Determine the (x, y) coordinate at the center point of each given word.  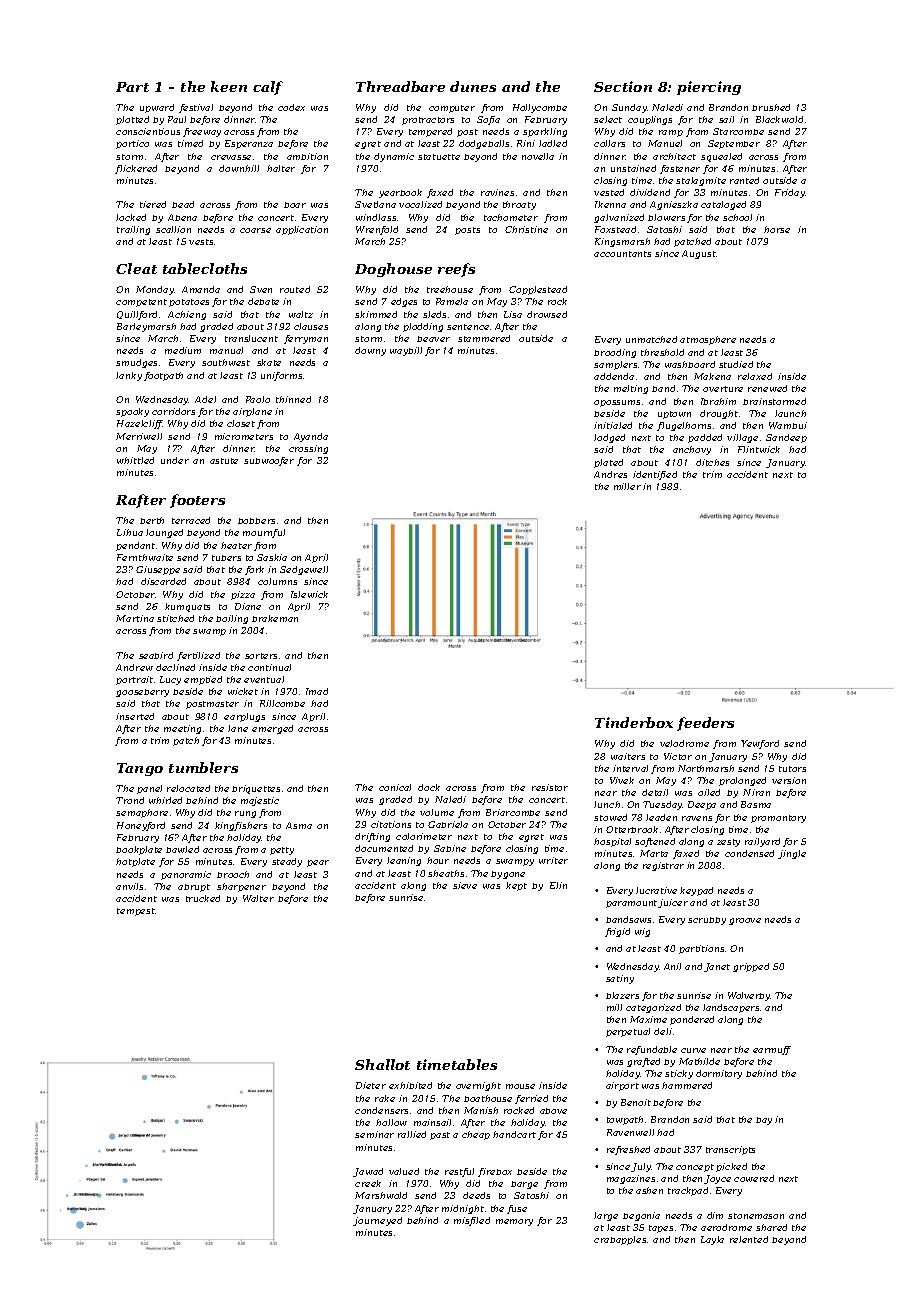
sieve (465, 885)
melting (631, 389)
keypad (696, 891)
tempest (136, 912)
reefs (456, 270)
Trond (130, 800)
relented (749, 1239)
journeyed (377, 1221)
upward (157, 108)
